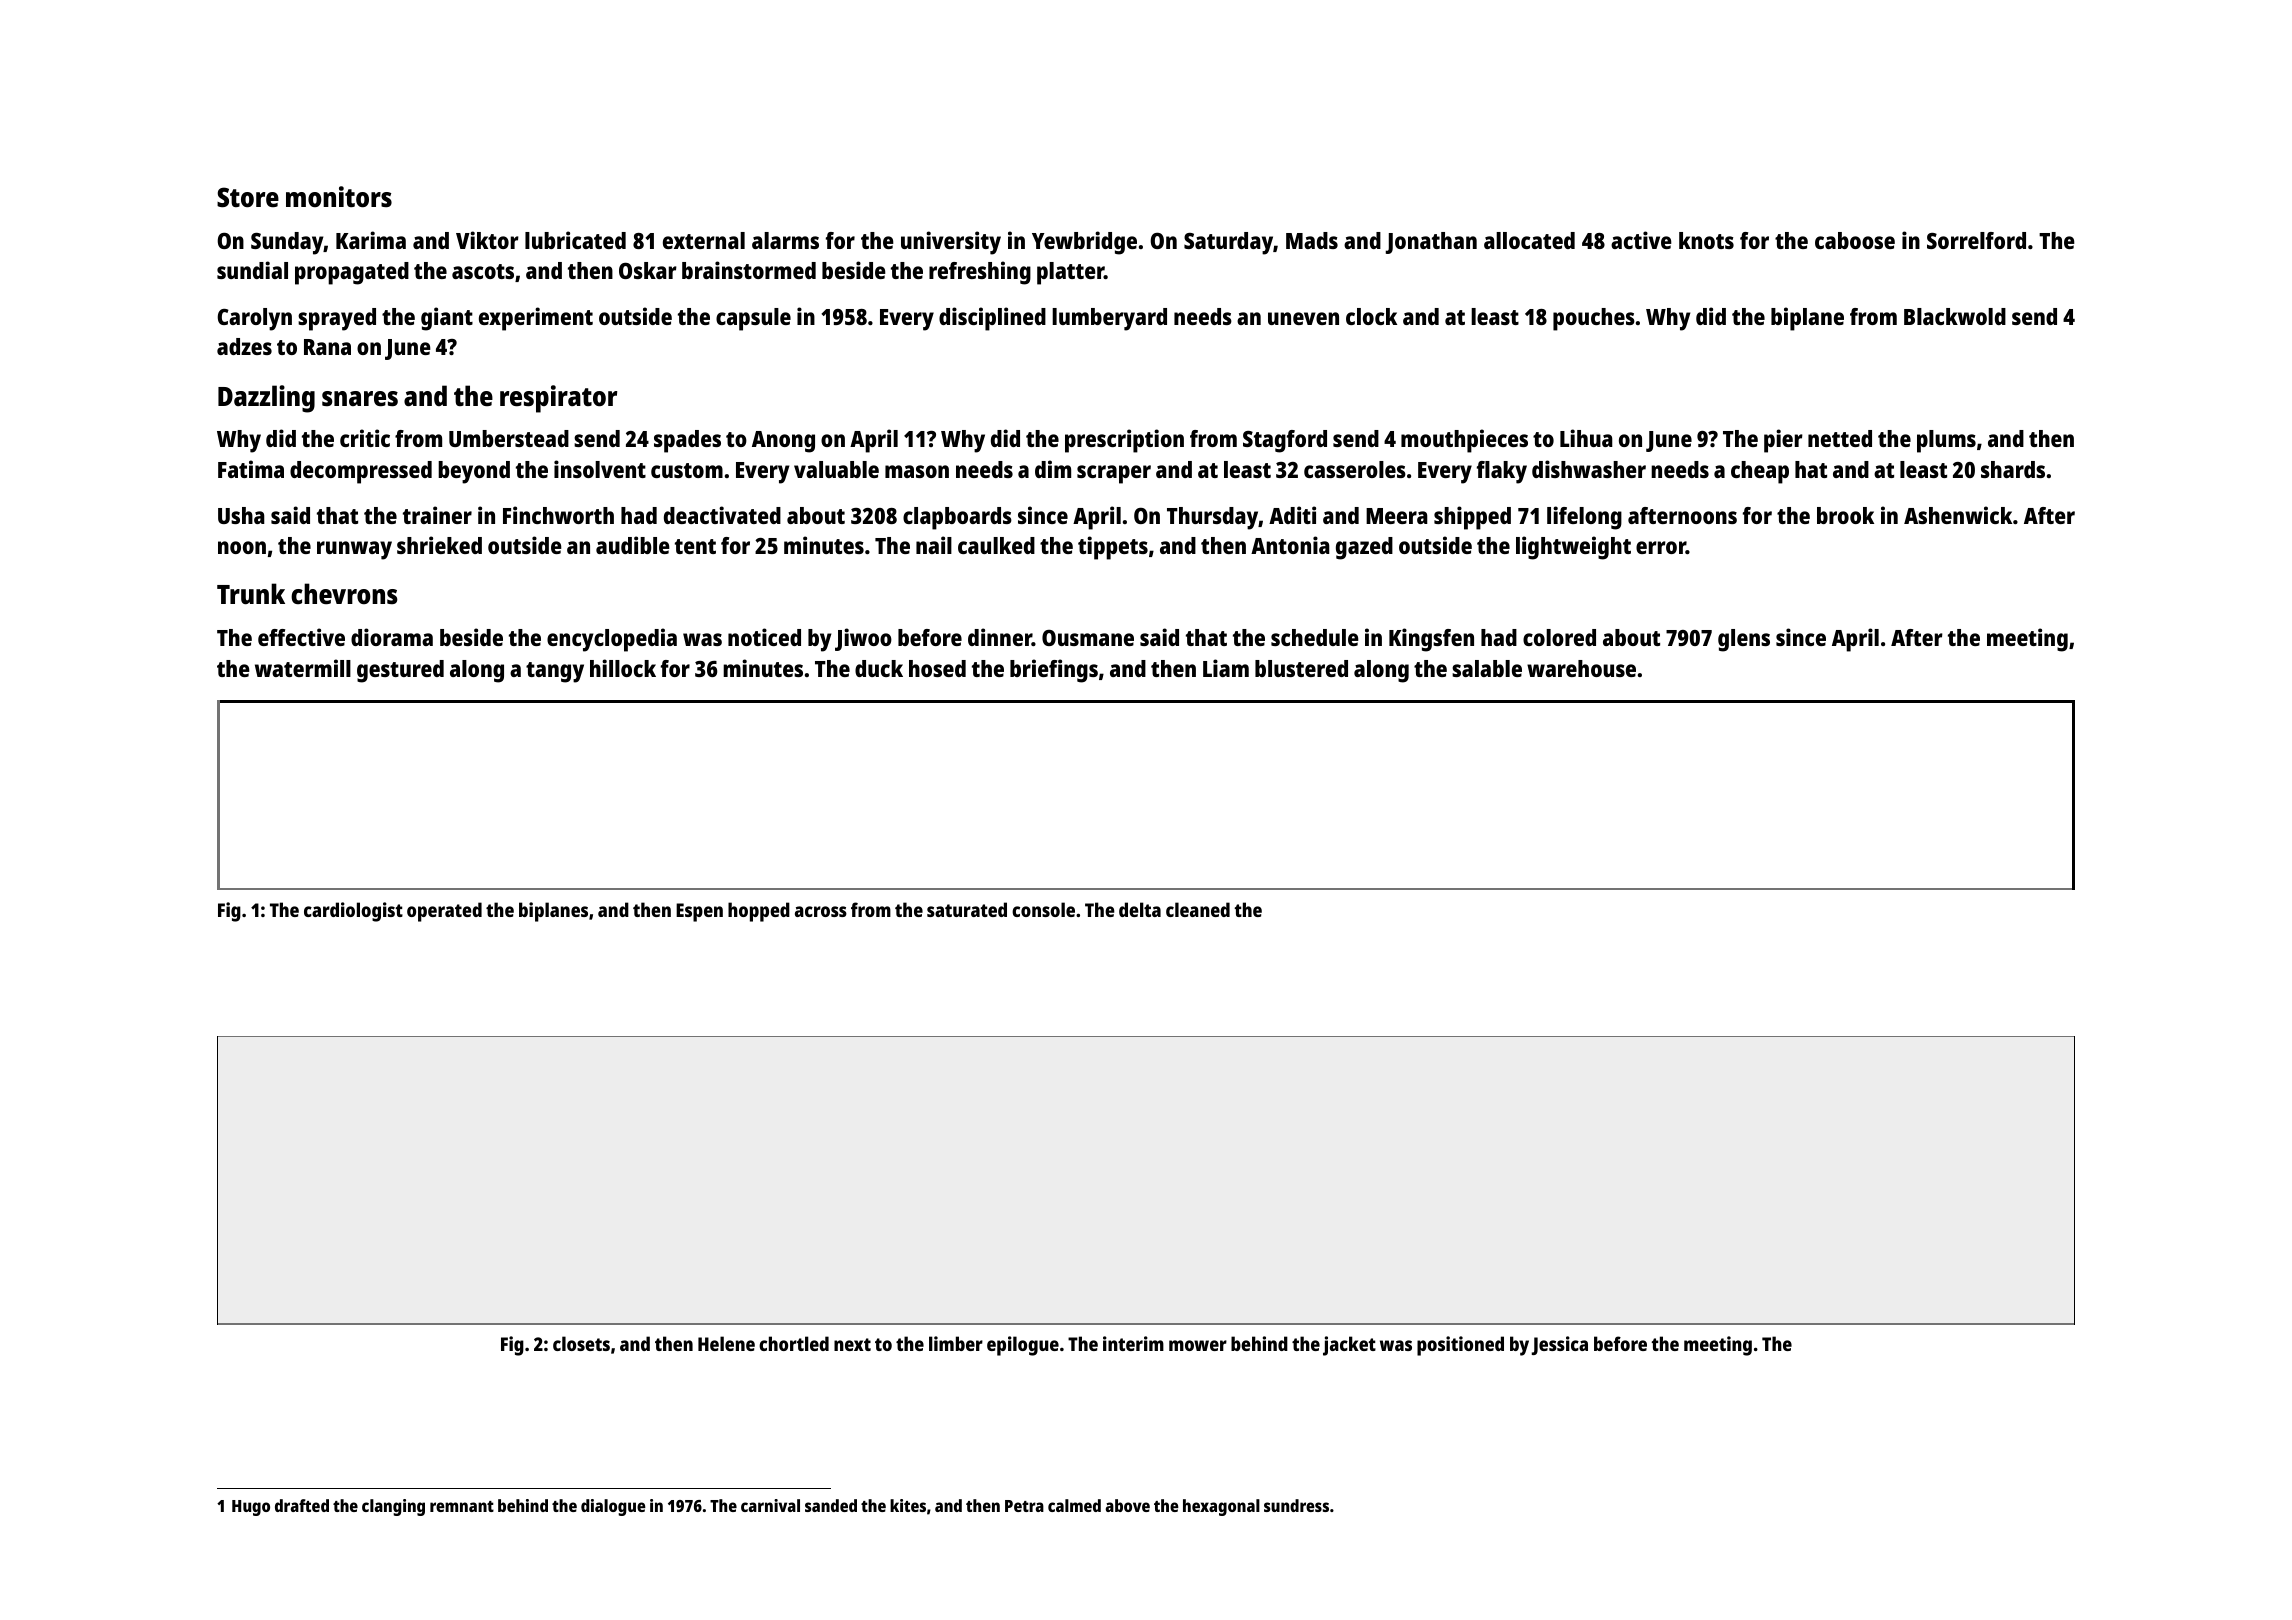  Describe the element at coordinates (1955, 316) in the page. I see `Blackwold` at that location.
